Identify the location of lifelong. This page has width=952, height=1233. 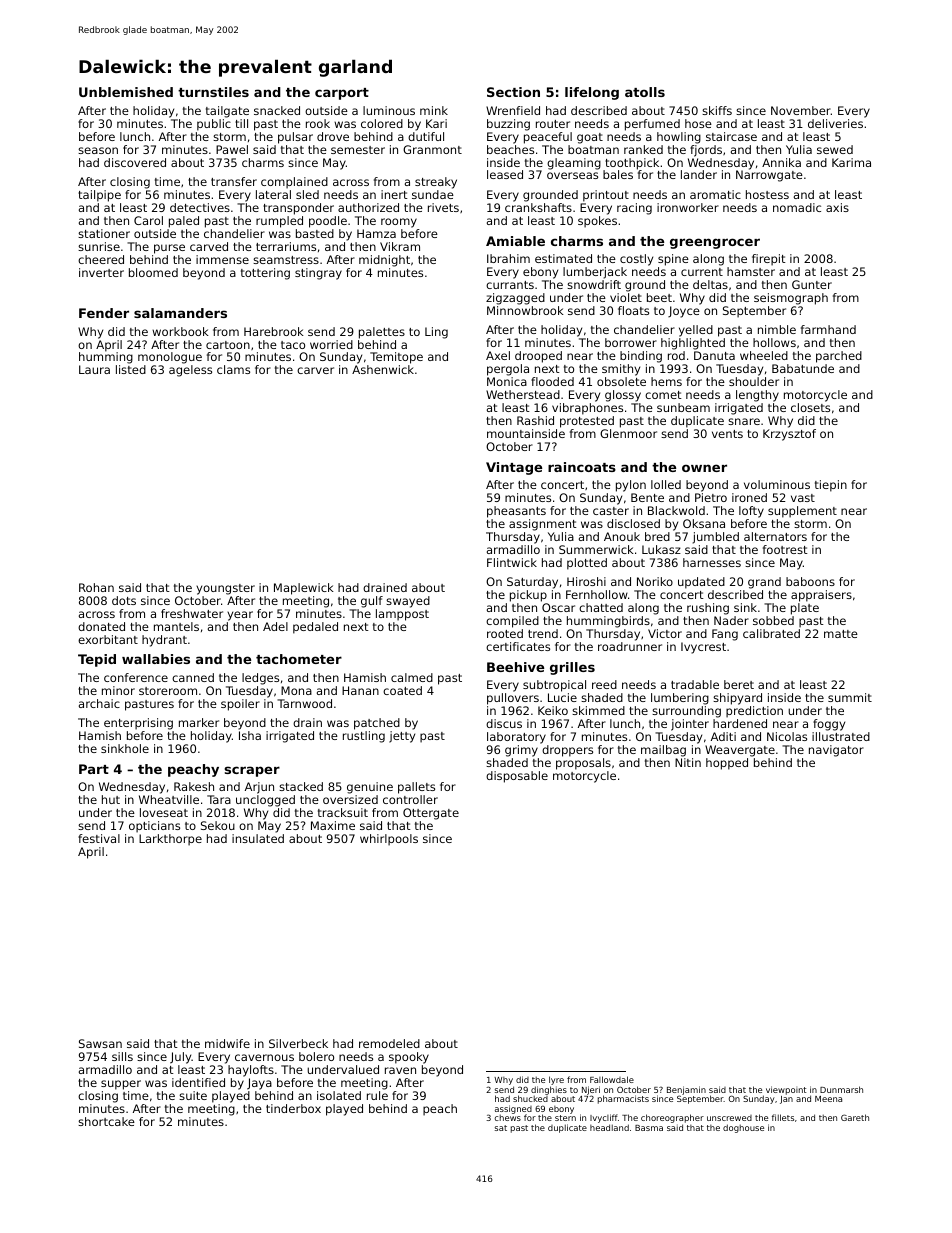
(592, 93).
